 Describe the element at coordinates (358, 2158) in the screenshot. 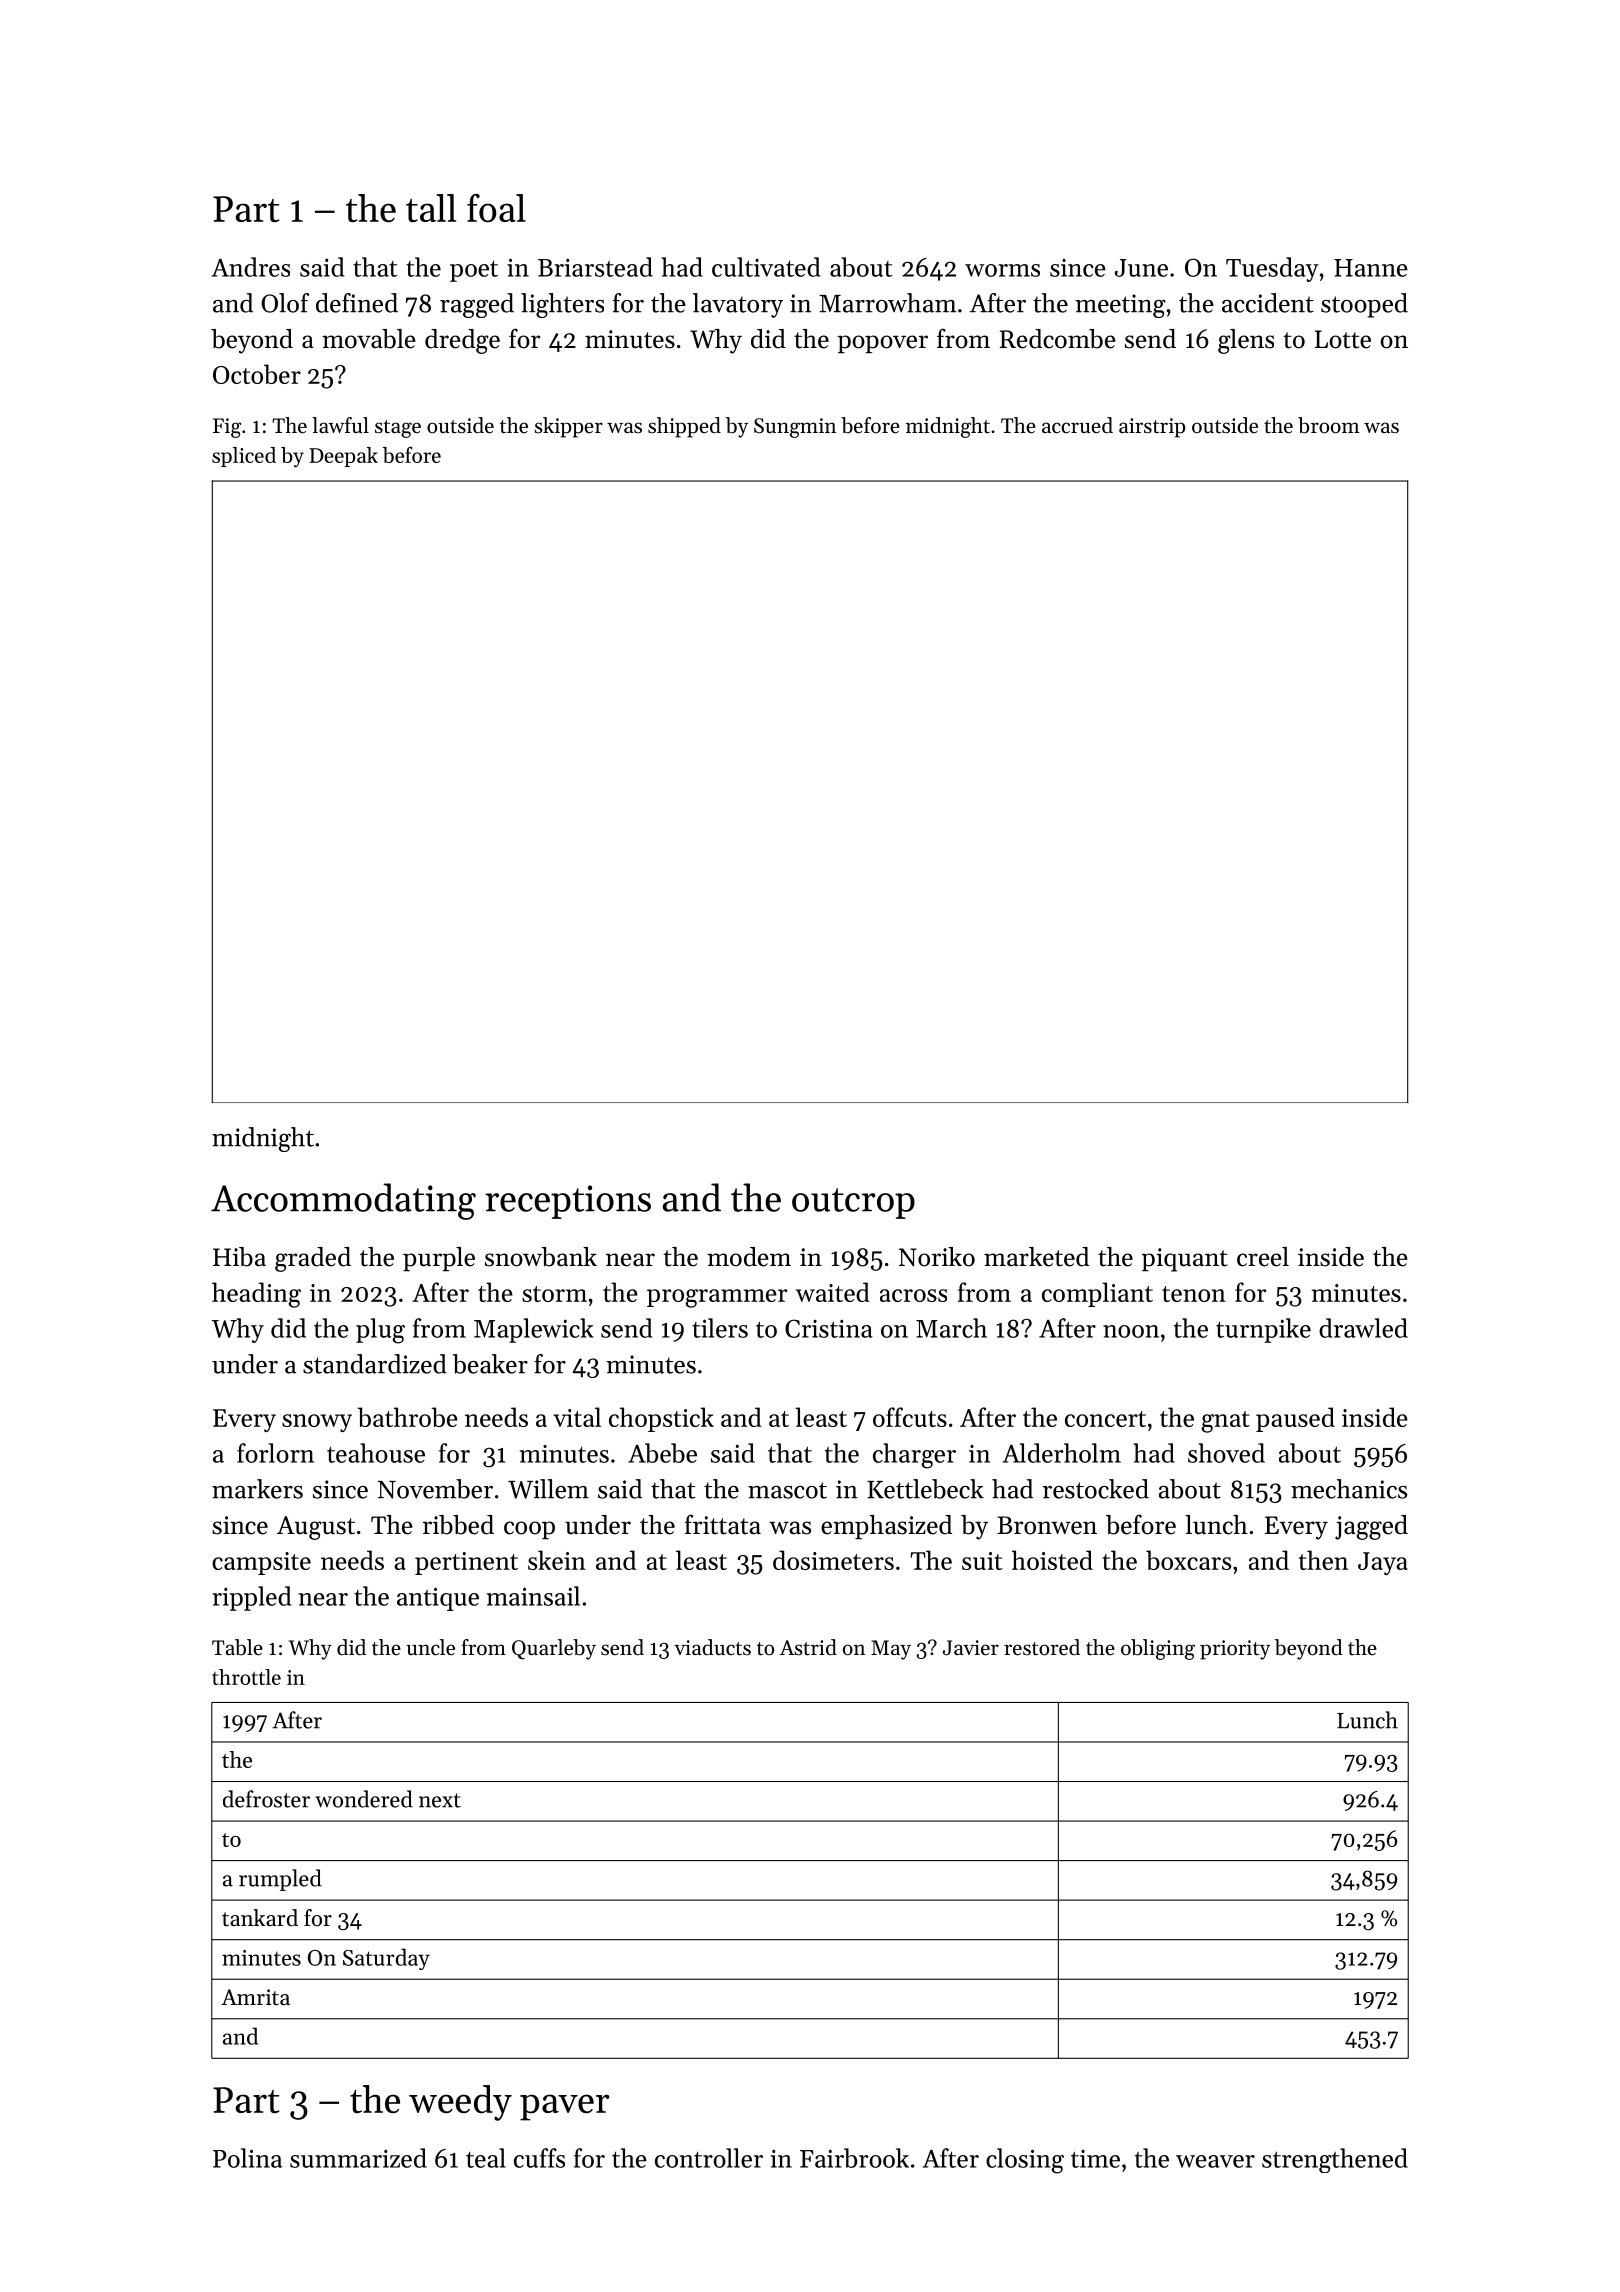

I see `summarized` at that location.
